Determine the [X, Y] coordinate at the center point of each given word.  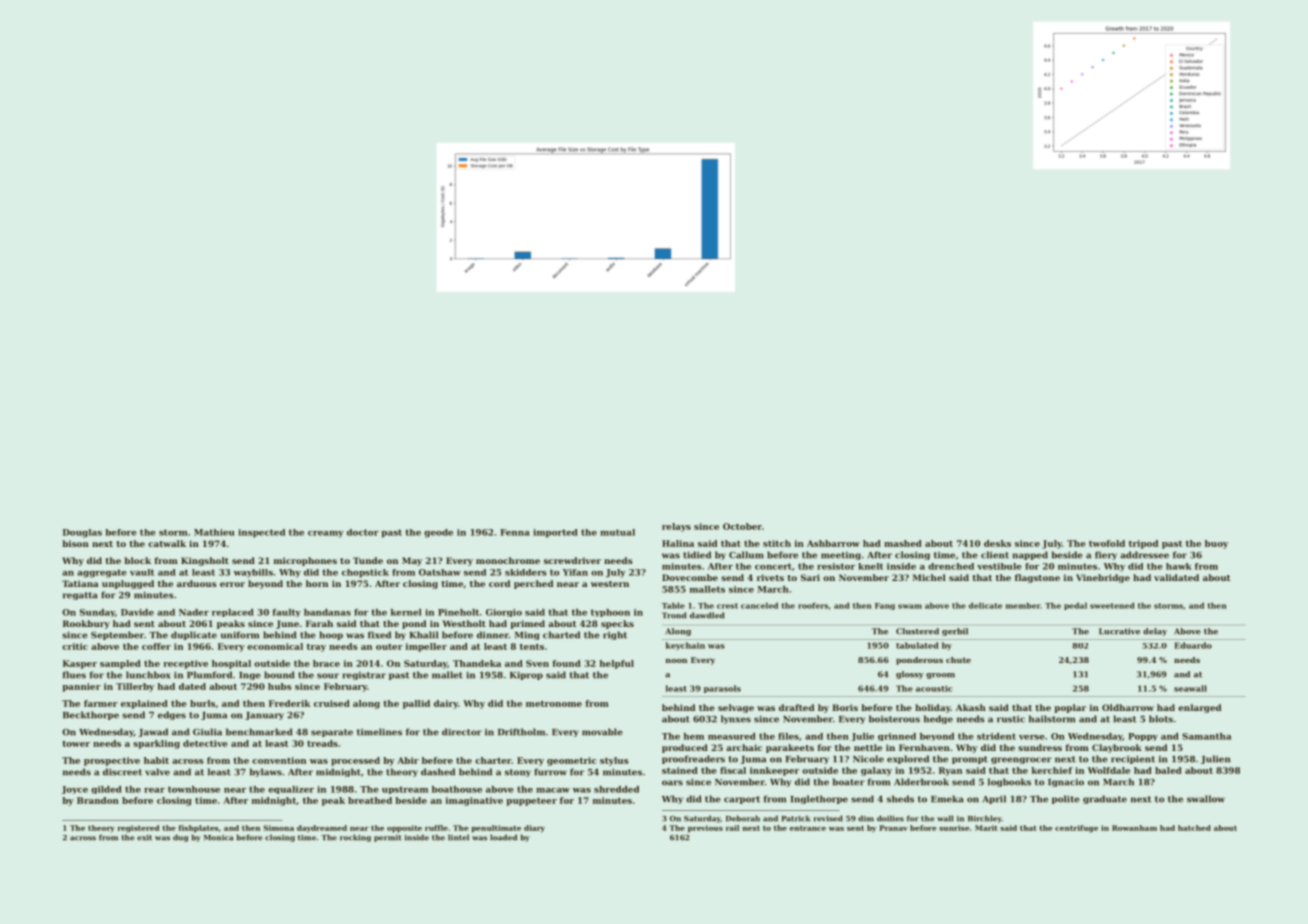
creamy [326, 534]
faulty [287, 613]
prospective [112, 761]
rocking [355, 838]
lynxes [736, 719]
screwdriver [572, 560]
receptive [185, 664]
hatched [1194, 828]
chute [958, 660]
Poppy [1143, 737]
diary [534, 829]
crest [727, 606]
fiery [1106, 555]
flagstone [1037, 578]
